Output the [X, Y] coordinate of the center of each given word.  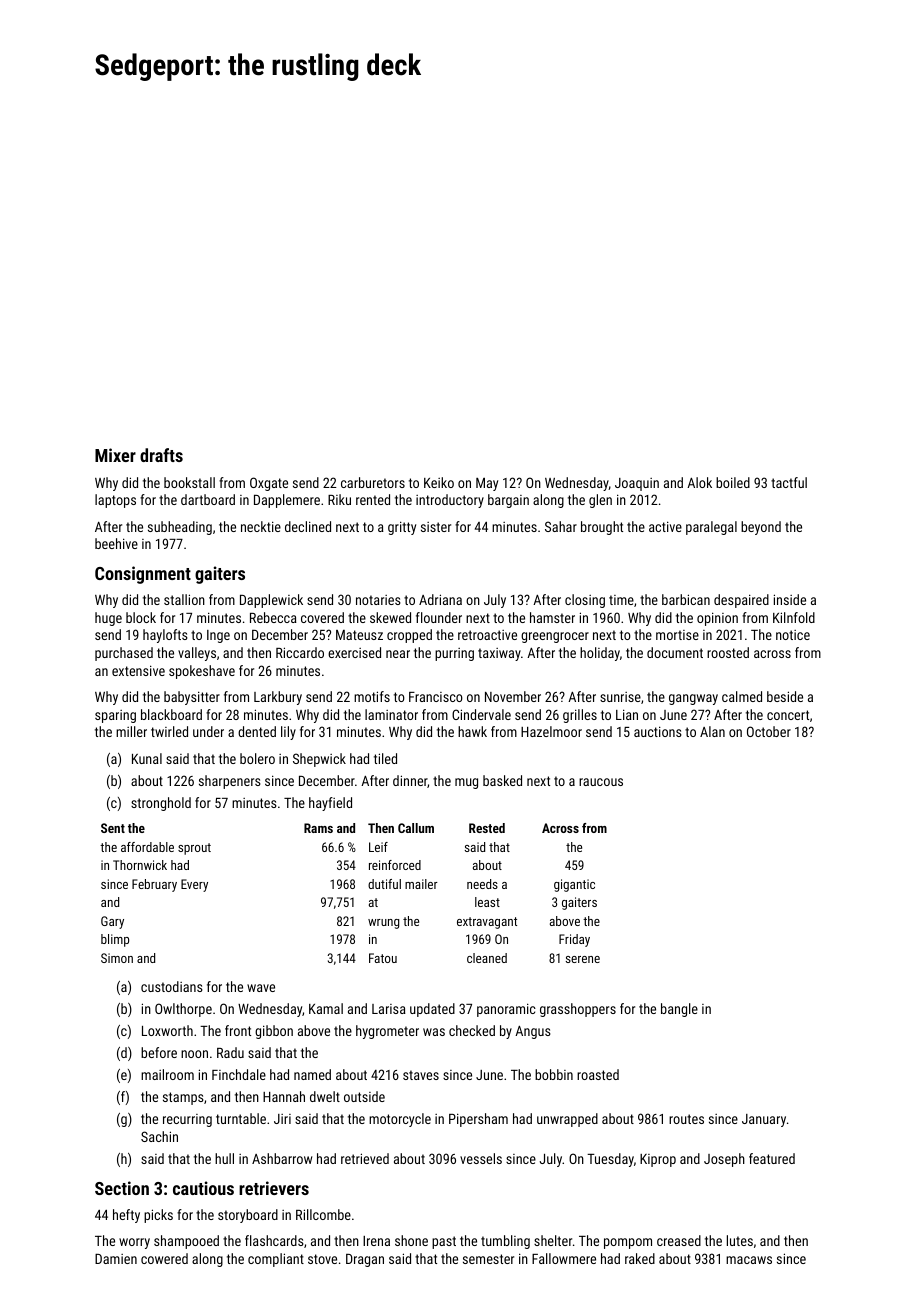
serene [583, 959]
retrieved [365, 1158]
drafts [161, 455]
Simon [117, 958]
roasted [598, 1074]
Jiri [282, 1119]
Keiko [439, 482]
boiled [733, 482]
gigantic [574, 885]
